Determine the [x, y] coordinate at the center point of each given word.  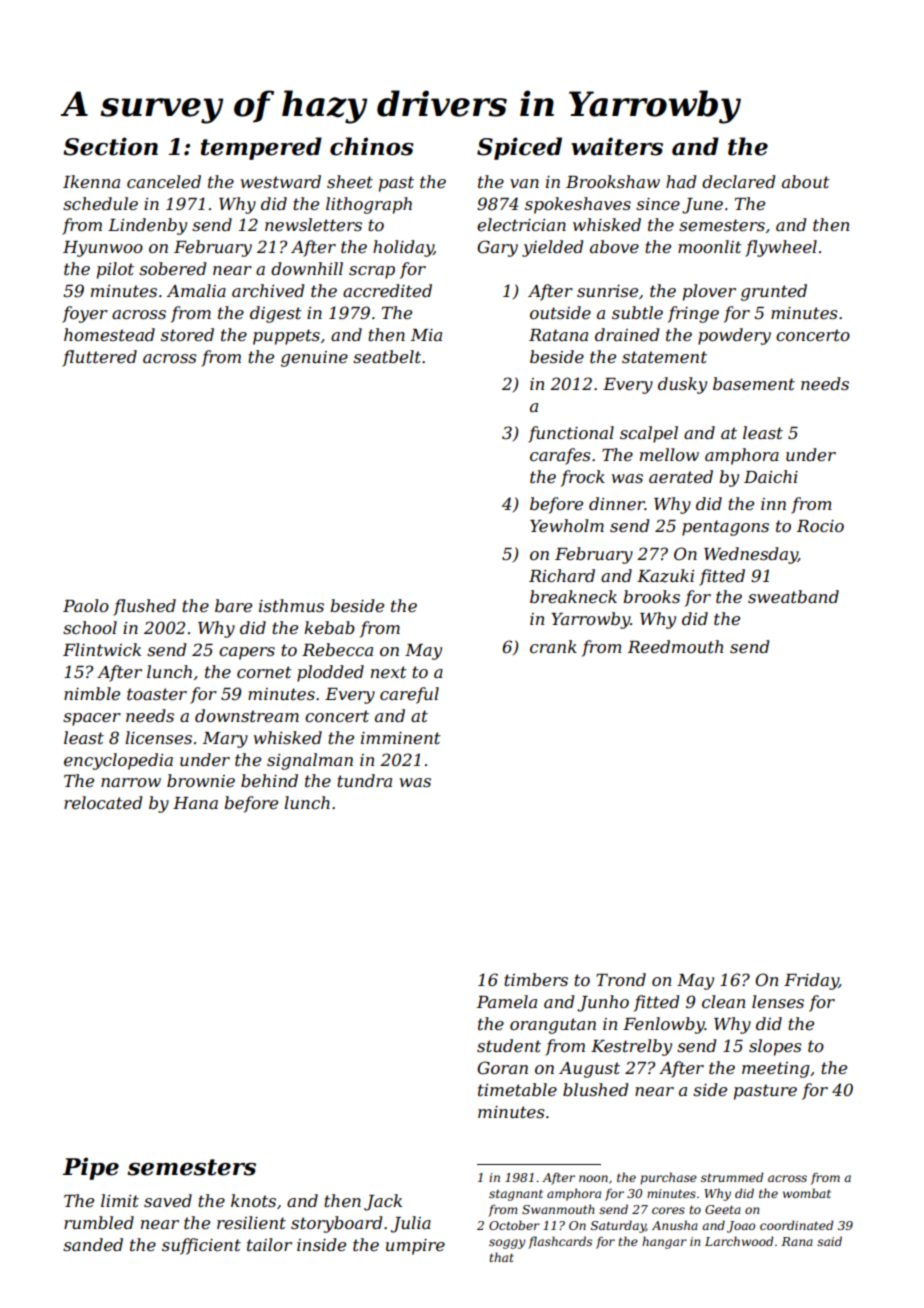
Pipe [91, 1168]
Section [110, 146]
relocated [103, 802]
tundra [364, 780]
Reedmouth [675, 646]
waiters [617, 146]
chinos [372, 146]
